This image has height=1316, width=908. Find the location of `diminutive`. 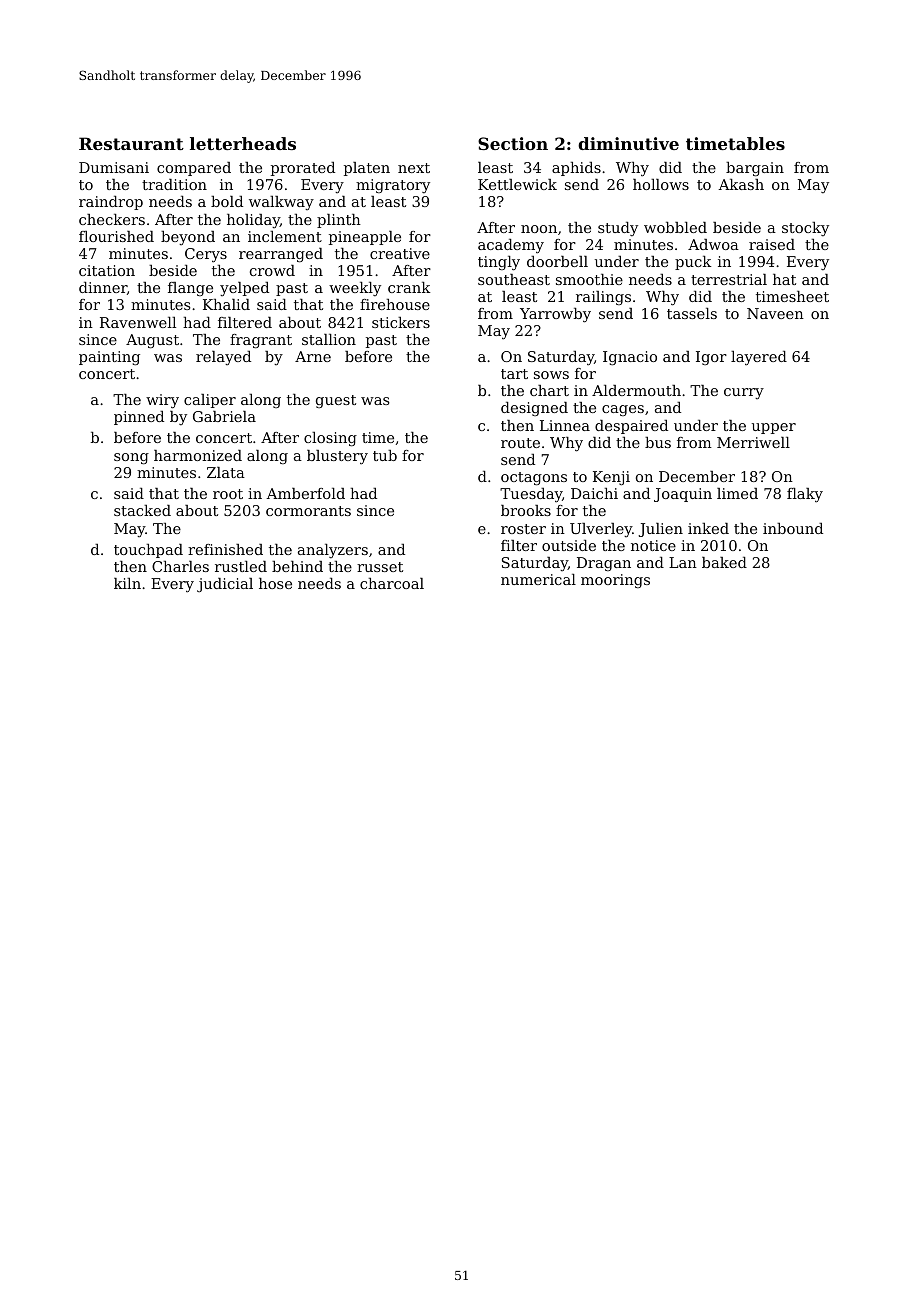

diminutive is located at coordinates (628, 143).
